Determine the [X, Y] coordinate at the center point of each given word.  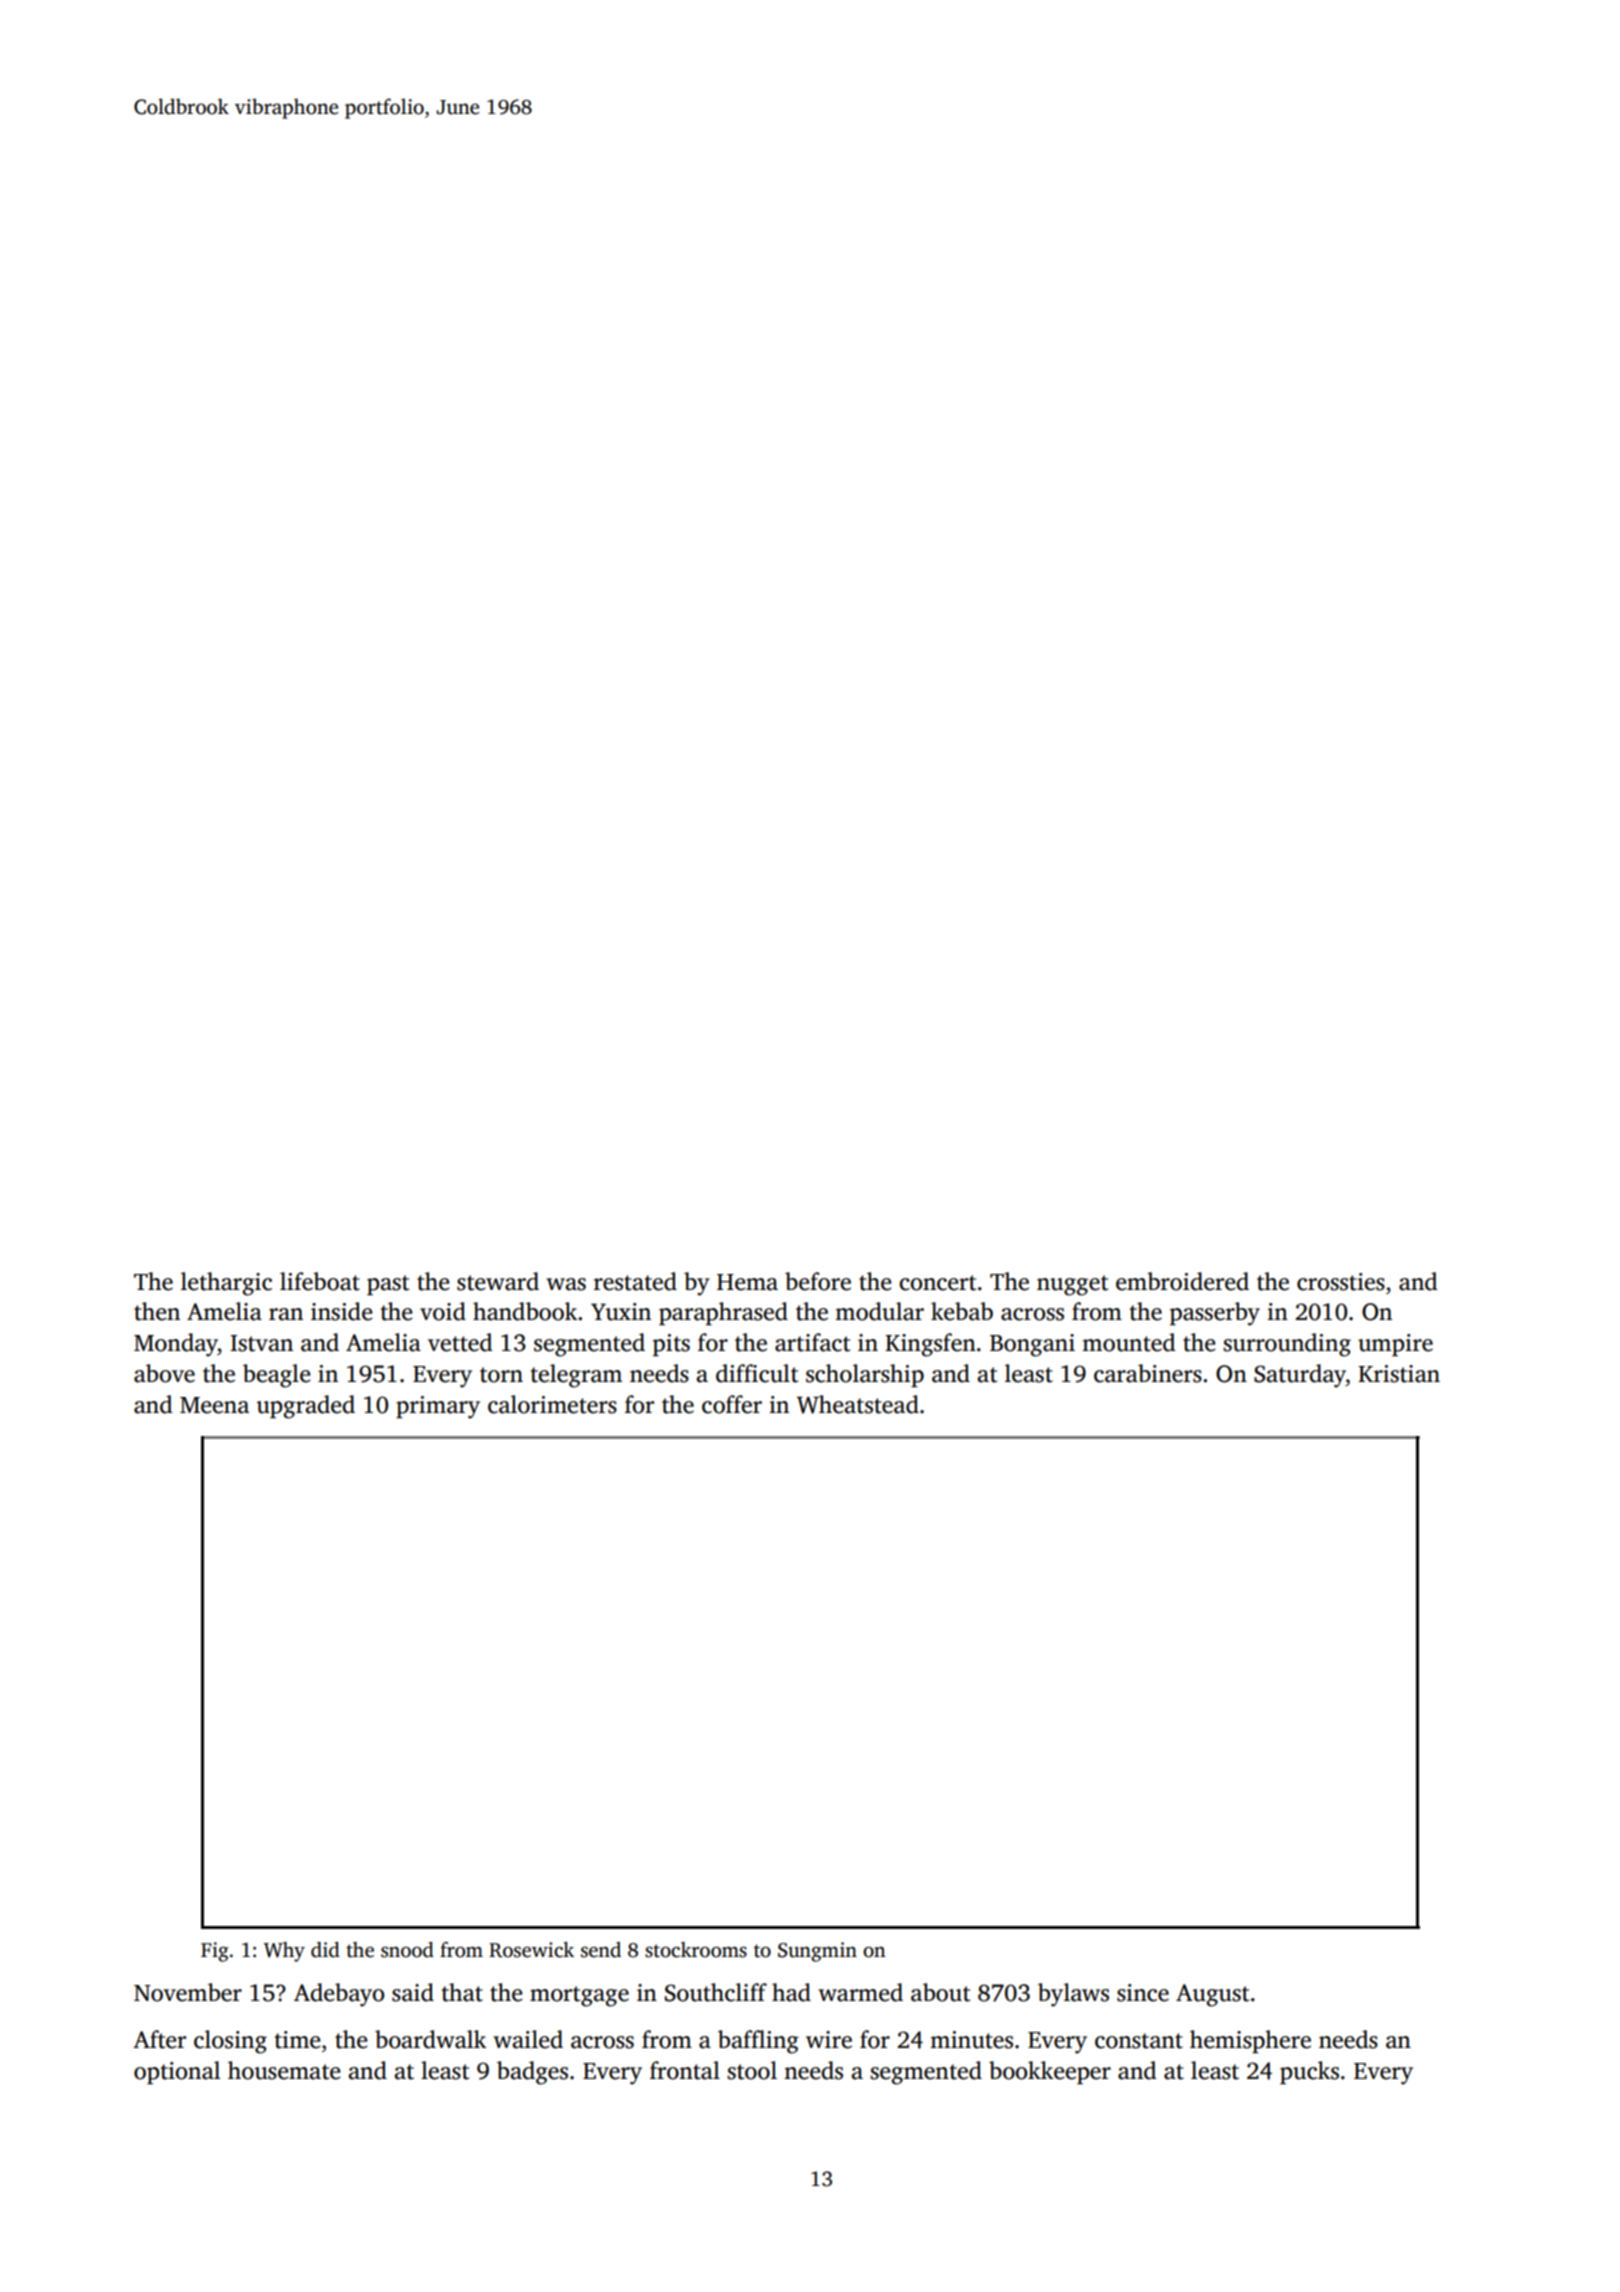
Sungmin [817, 1952]
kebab [962, 1311]
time [298, 2040]
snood [407, 1950]
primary [438, 1407]
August [1212, 1995]
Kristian [1399, 1374]
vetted [460, 1342]
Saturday [1300, 1376]
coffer [732, 1404]
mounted [1128, 1342]
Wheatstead [858, 1404]
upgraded [306, 1407]
